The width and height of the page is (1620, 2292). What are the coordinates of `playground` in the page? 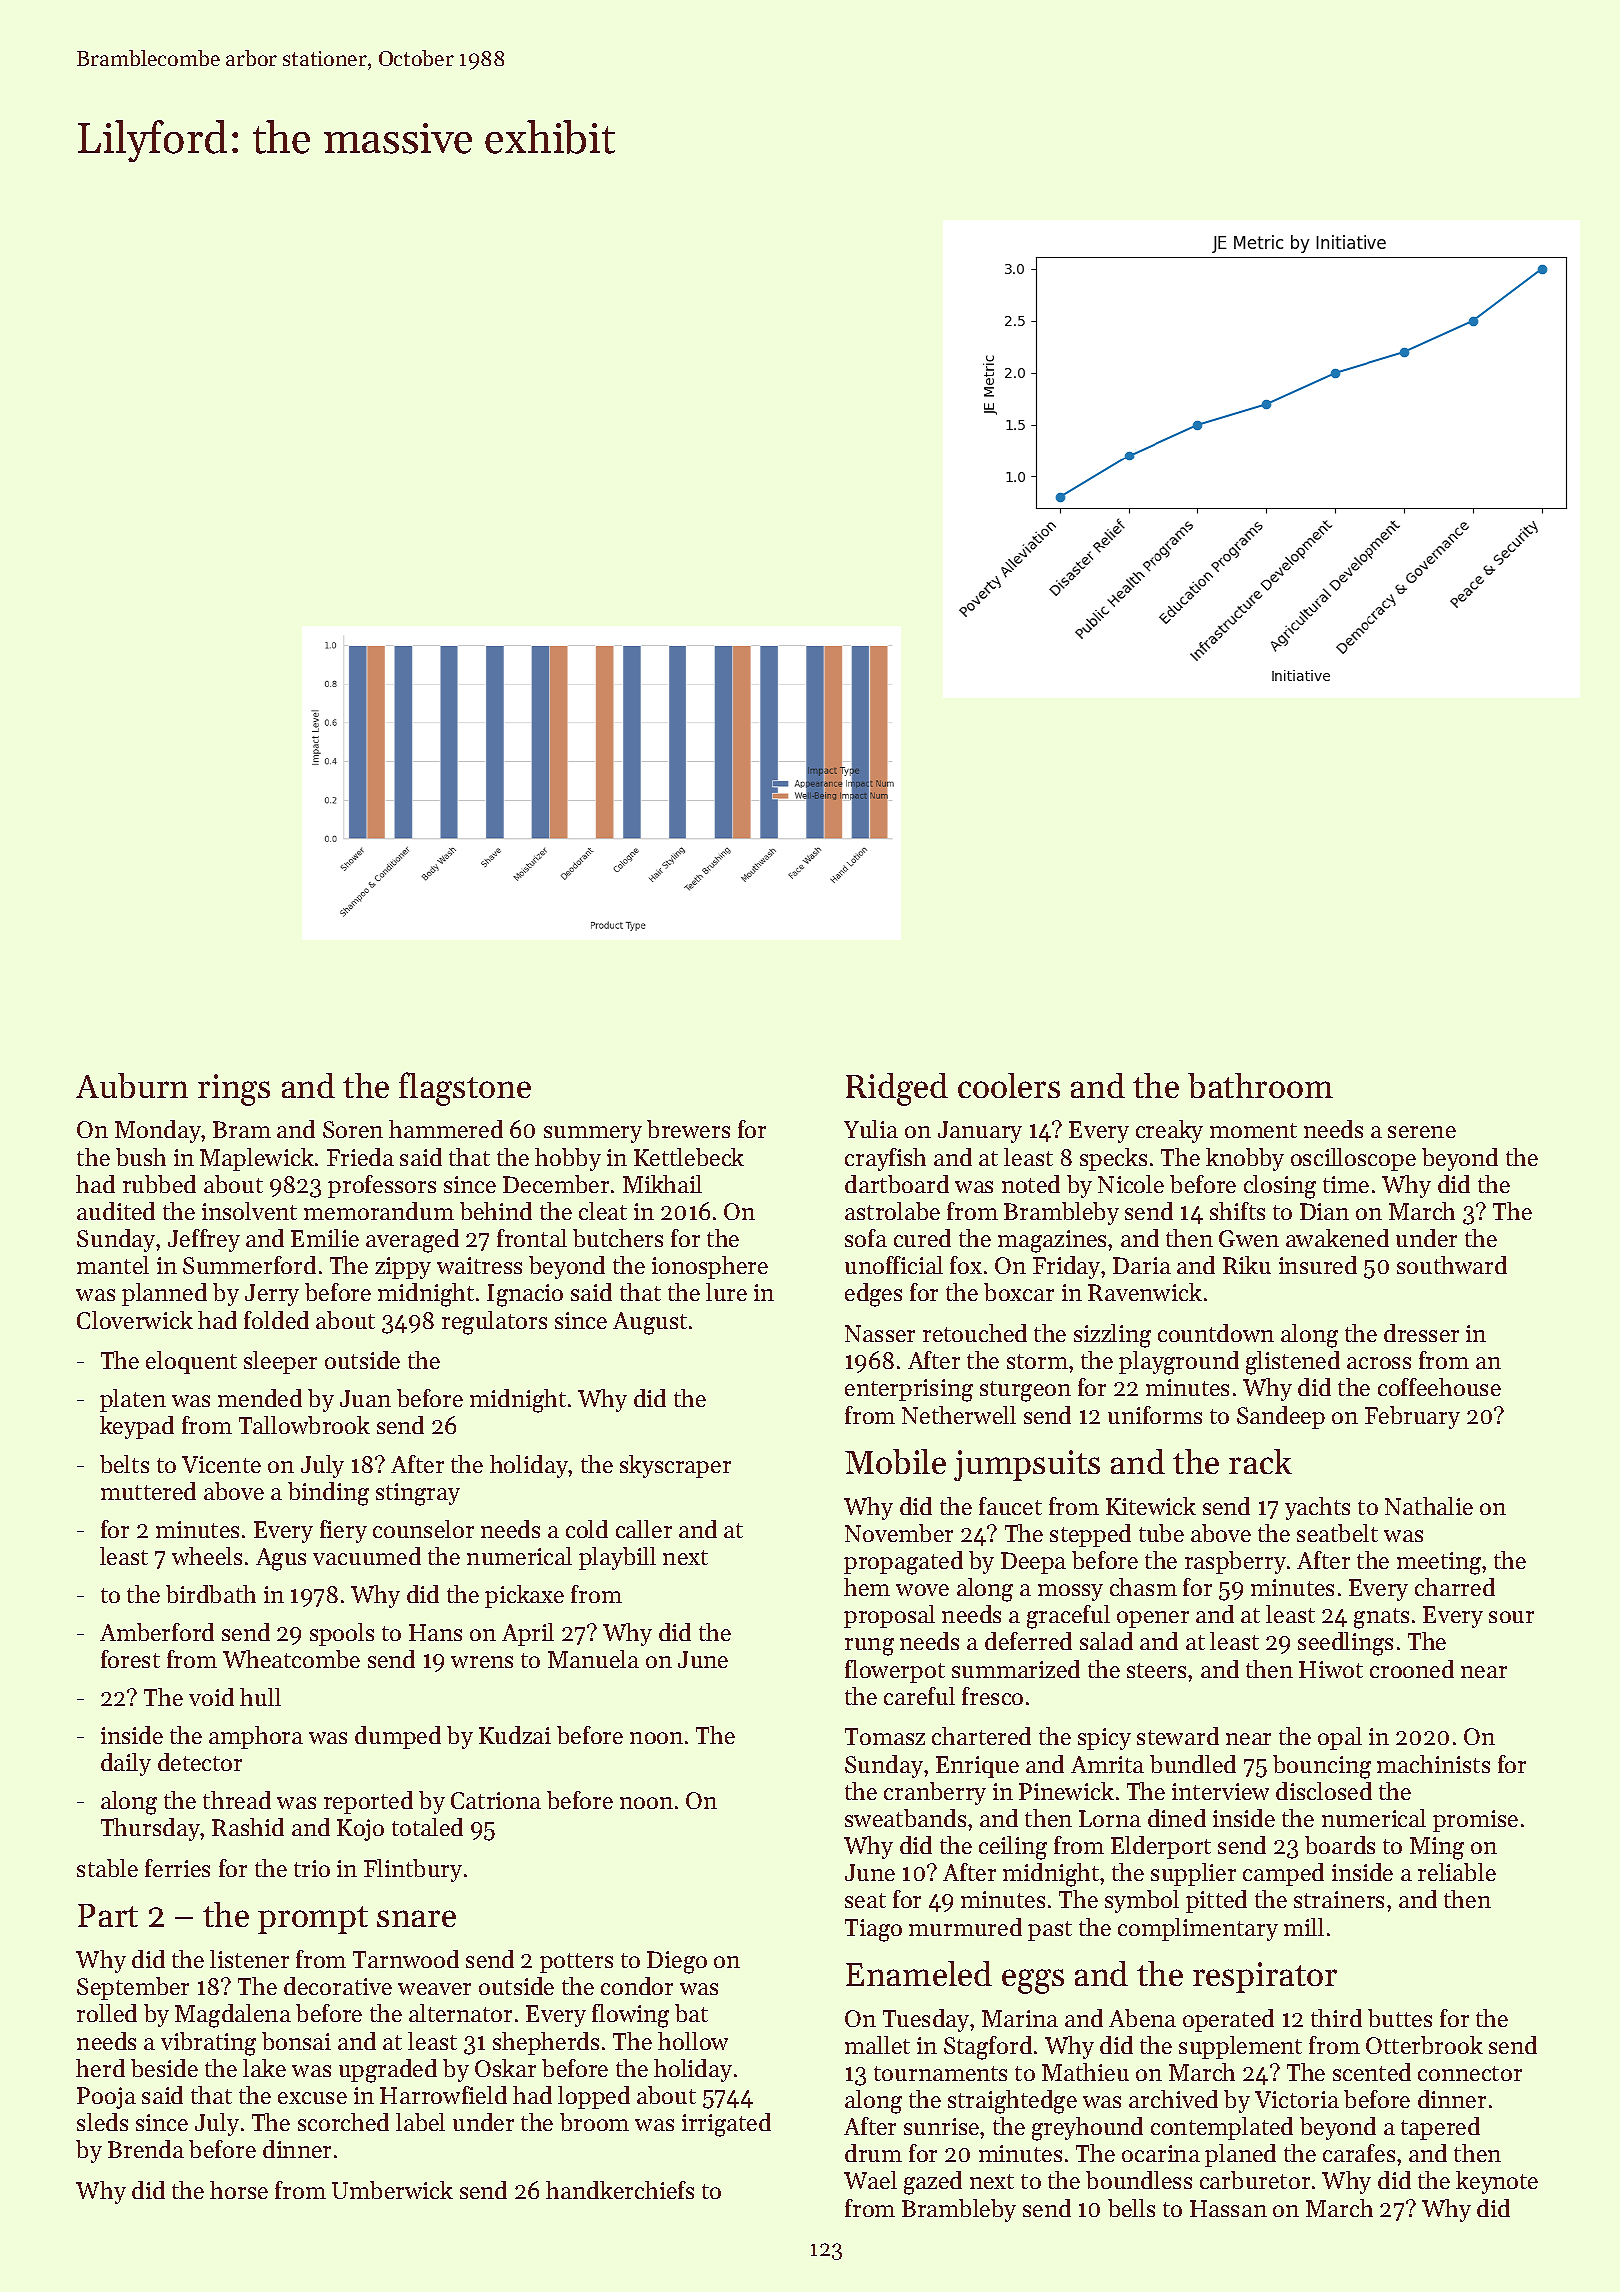 It's located at (1179, 1363).
